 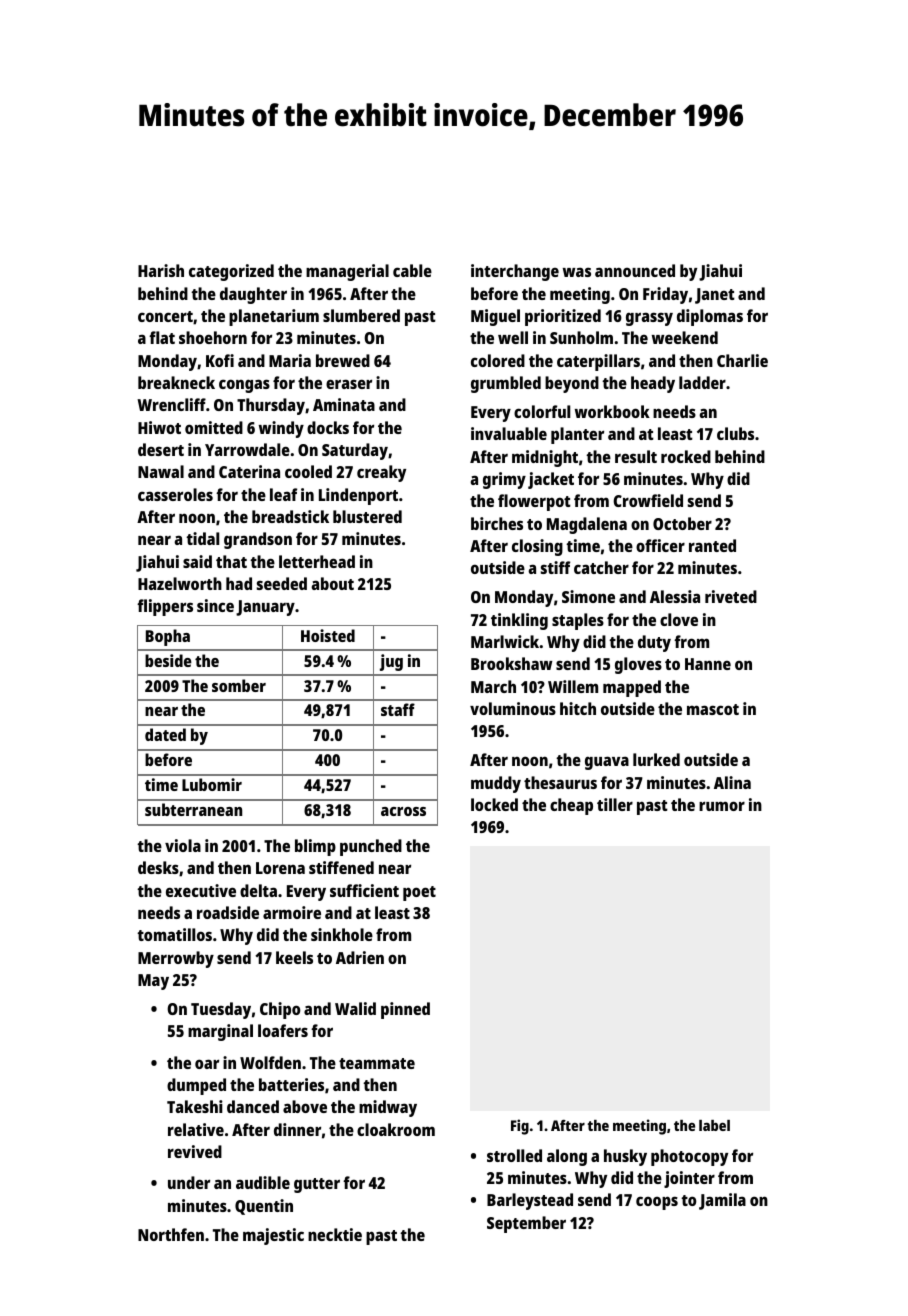 What do you see at coordinates (347, 272) in the document?
I see `managerial` at bounding box center [347, 272].
